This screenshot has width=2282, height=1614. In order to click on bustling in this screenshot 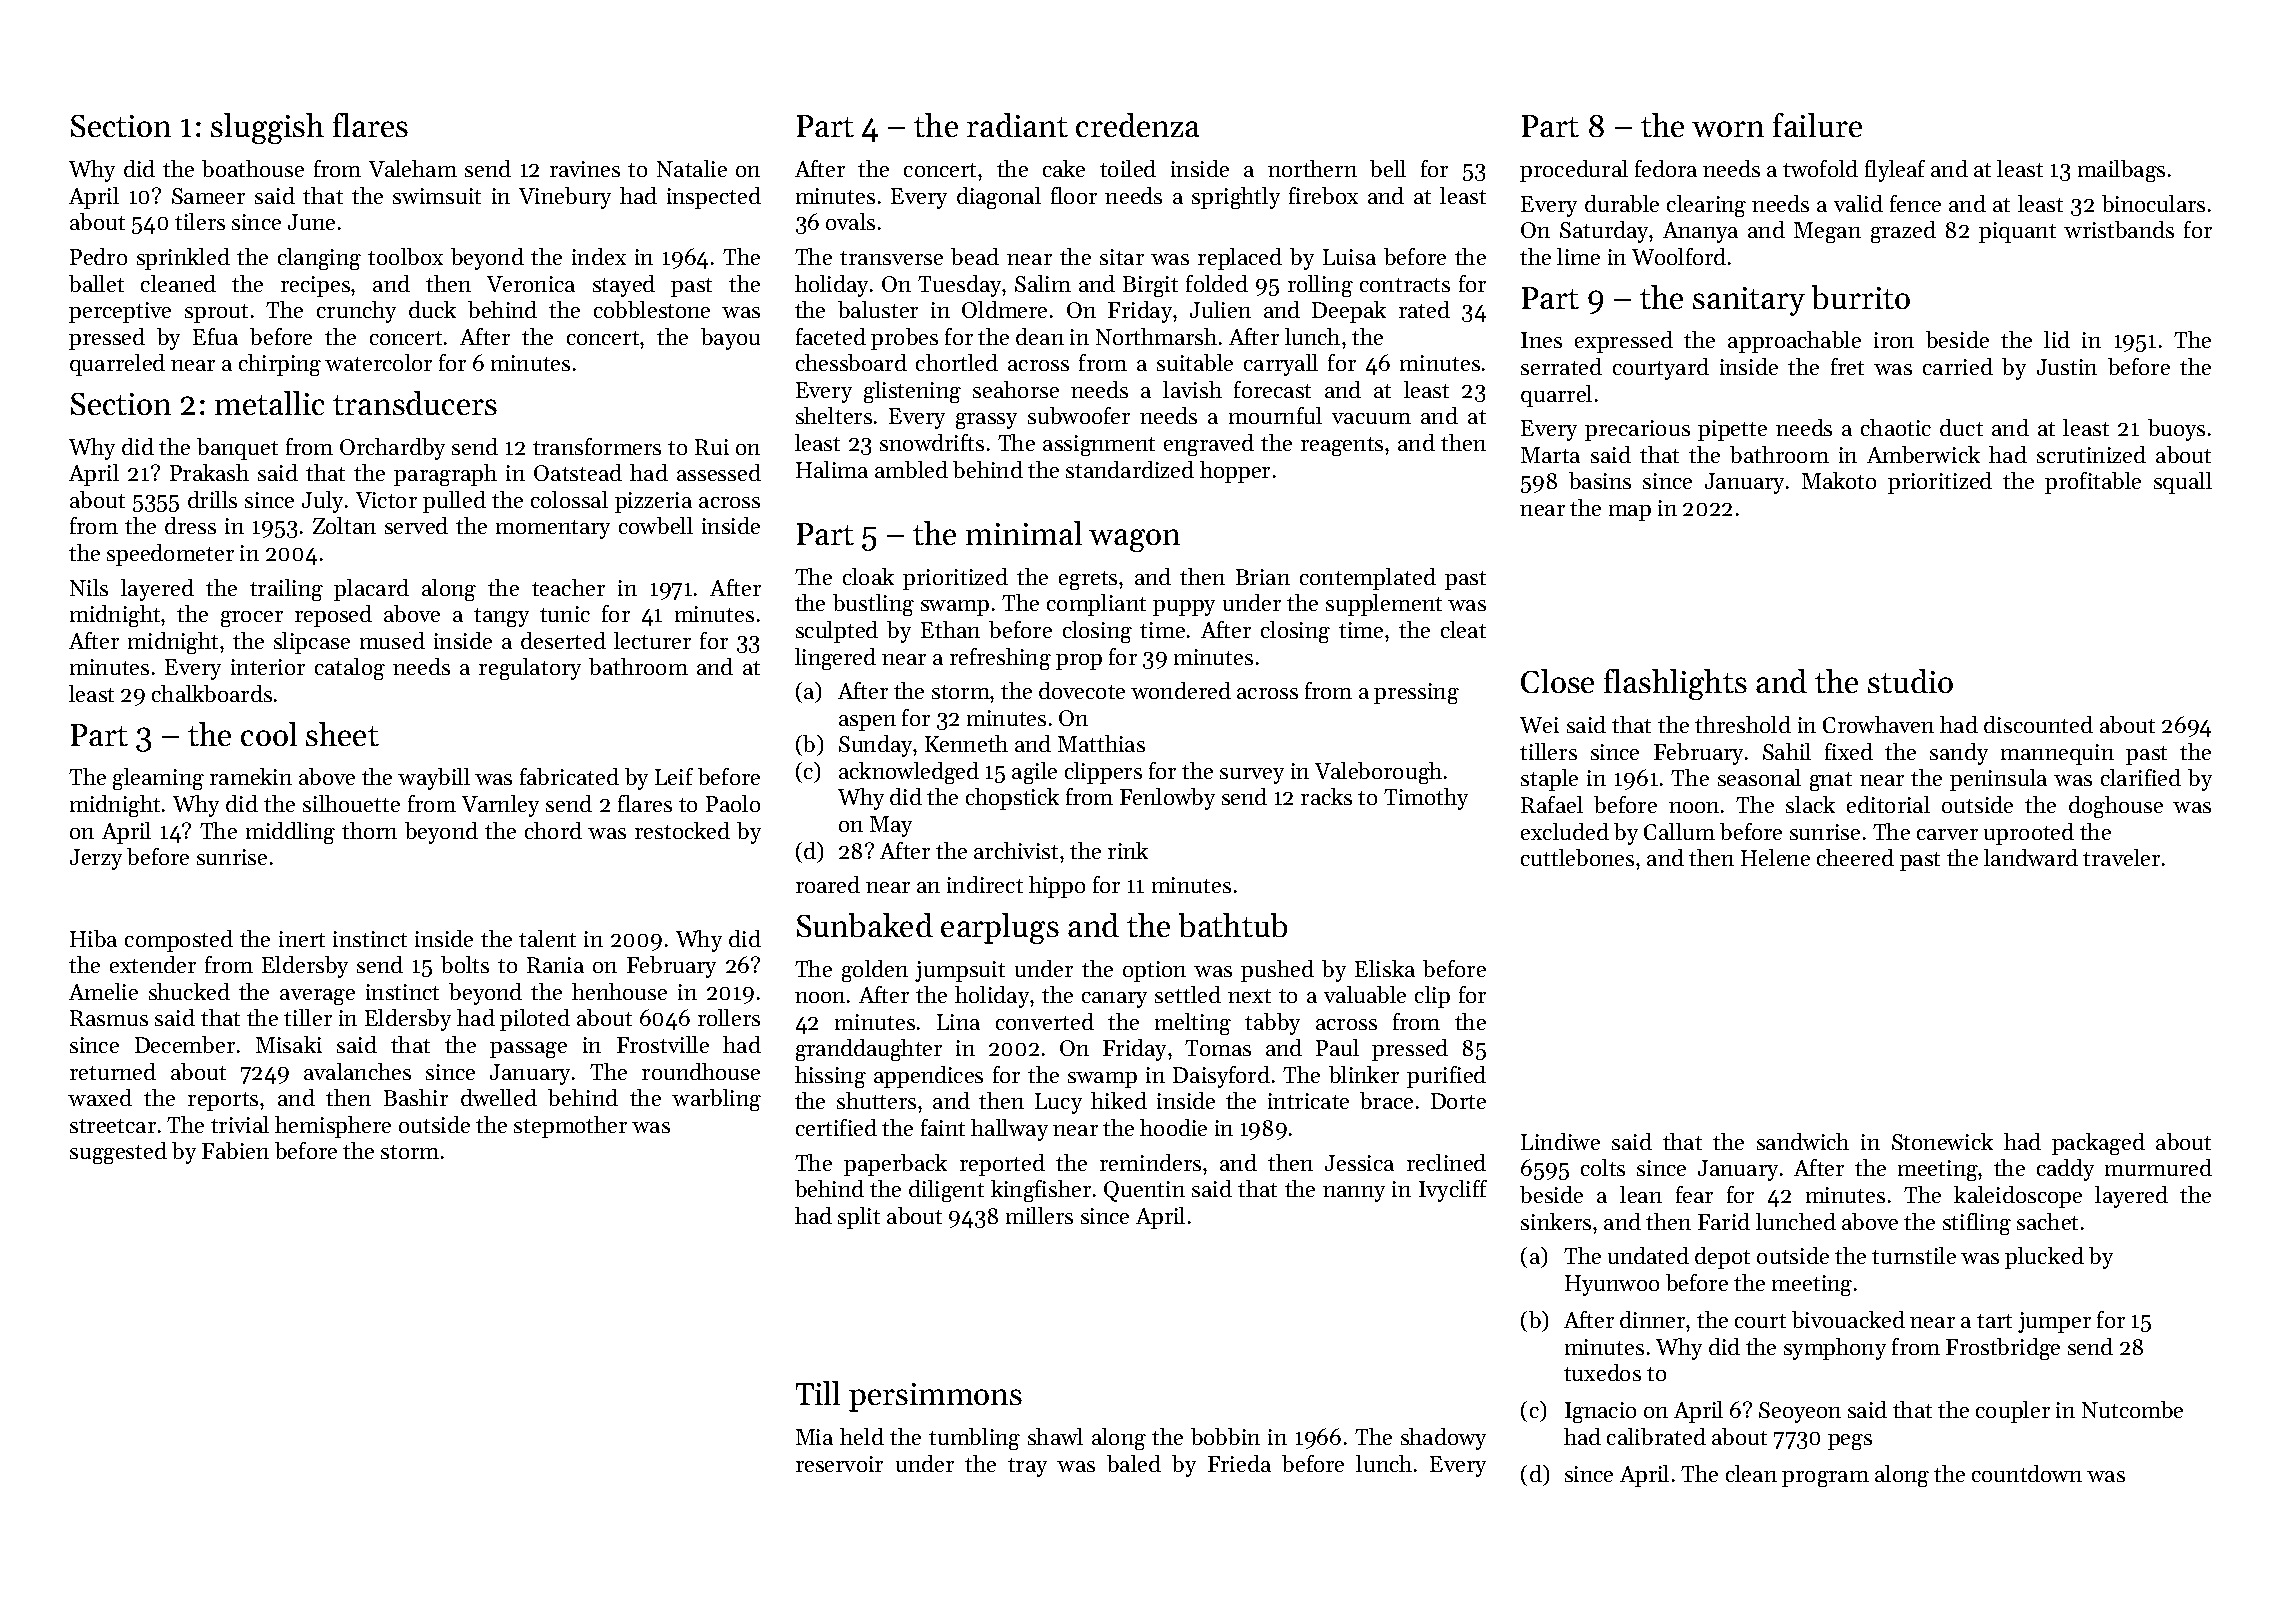, I will do `click(873, 605)`.
